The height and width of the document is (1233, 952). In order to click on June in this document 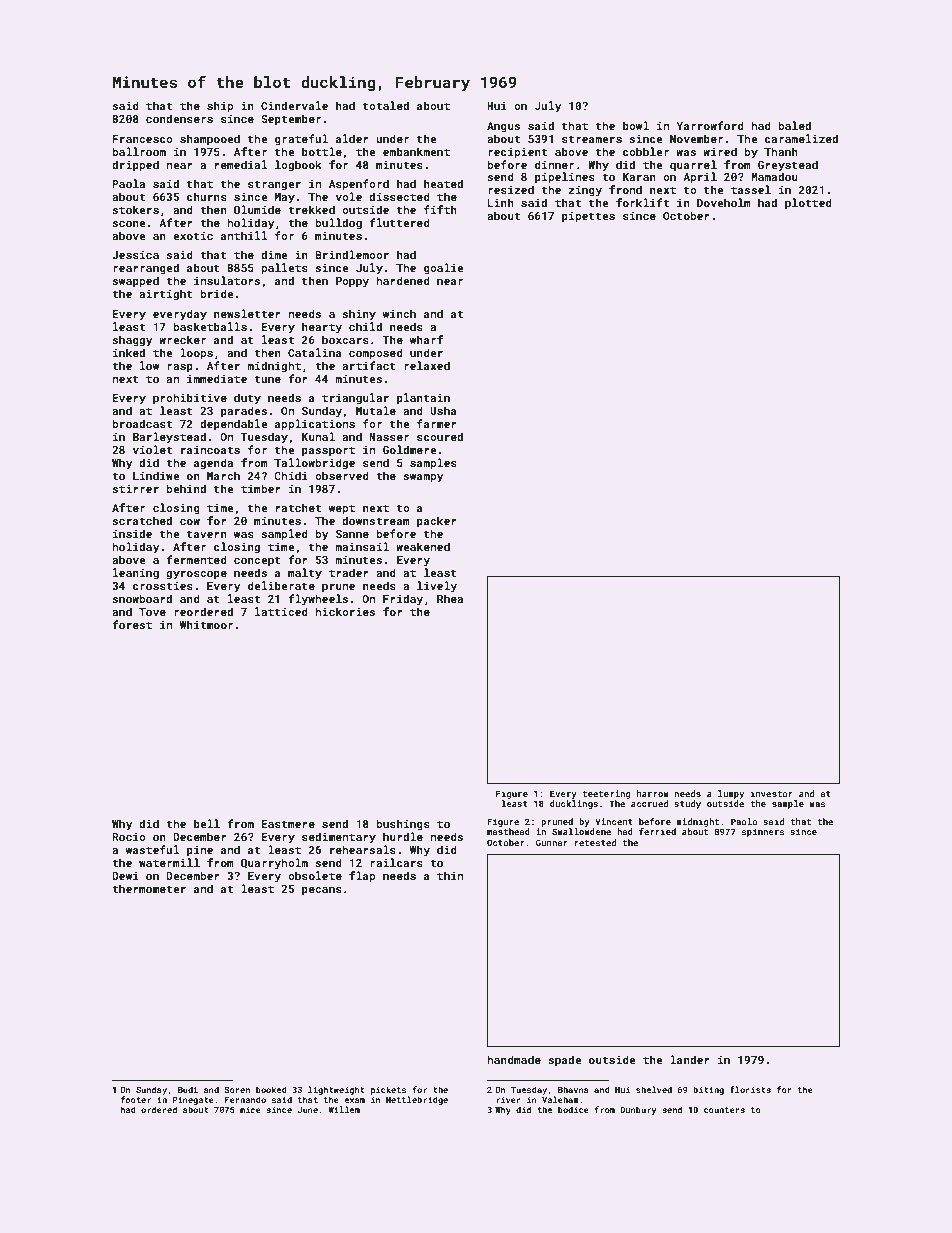, I will do `click(308, 1110)`.
